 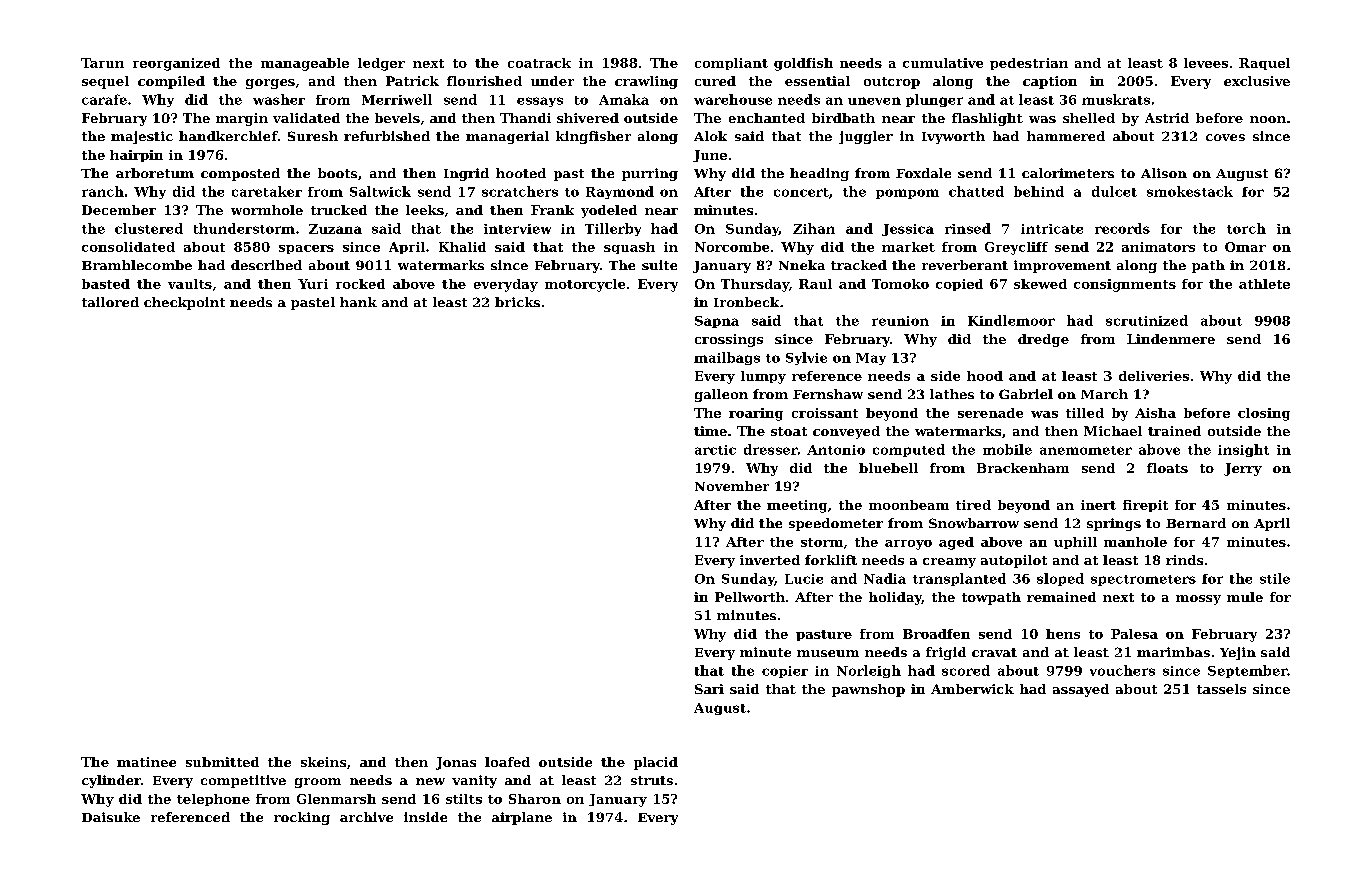 I want to click on inverted, so click(x=770, y=560).
